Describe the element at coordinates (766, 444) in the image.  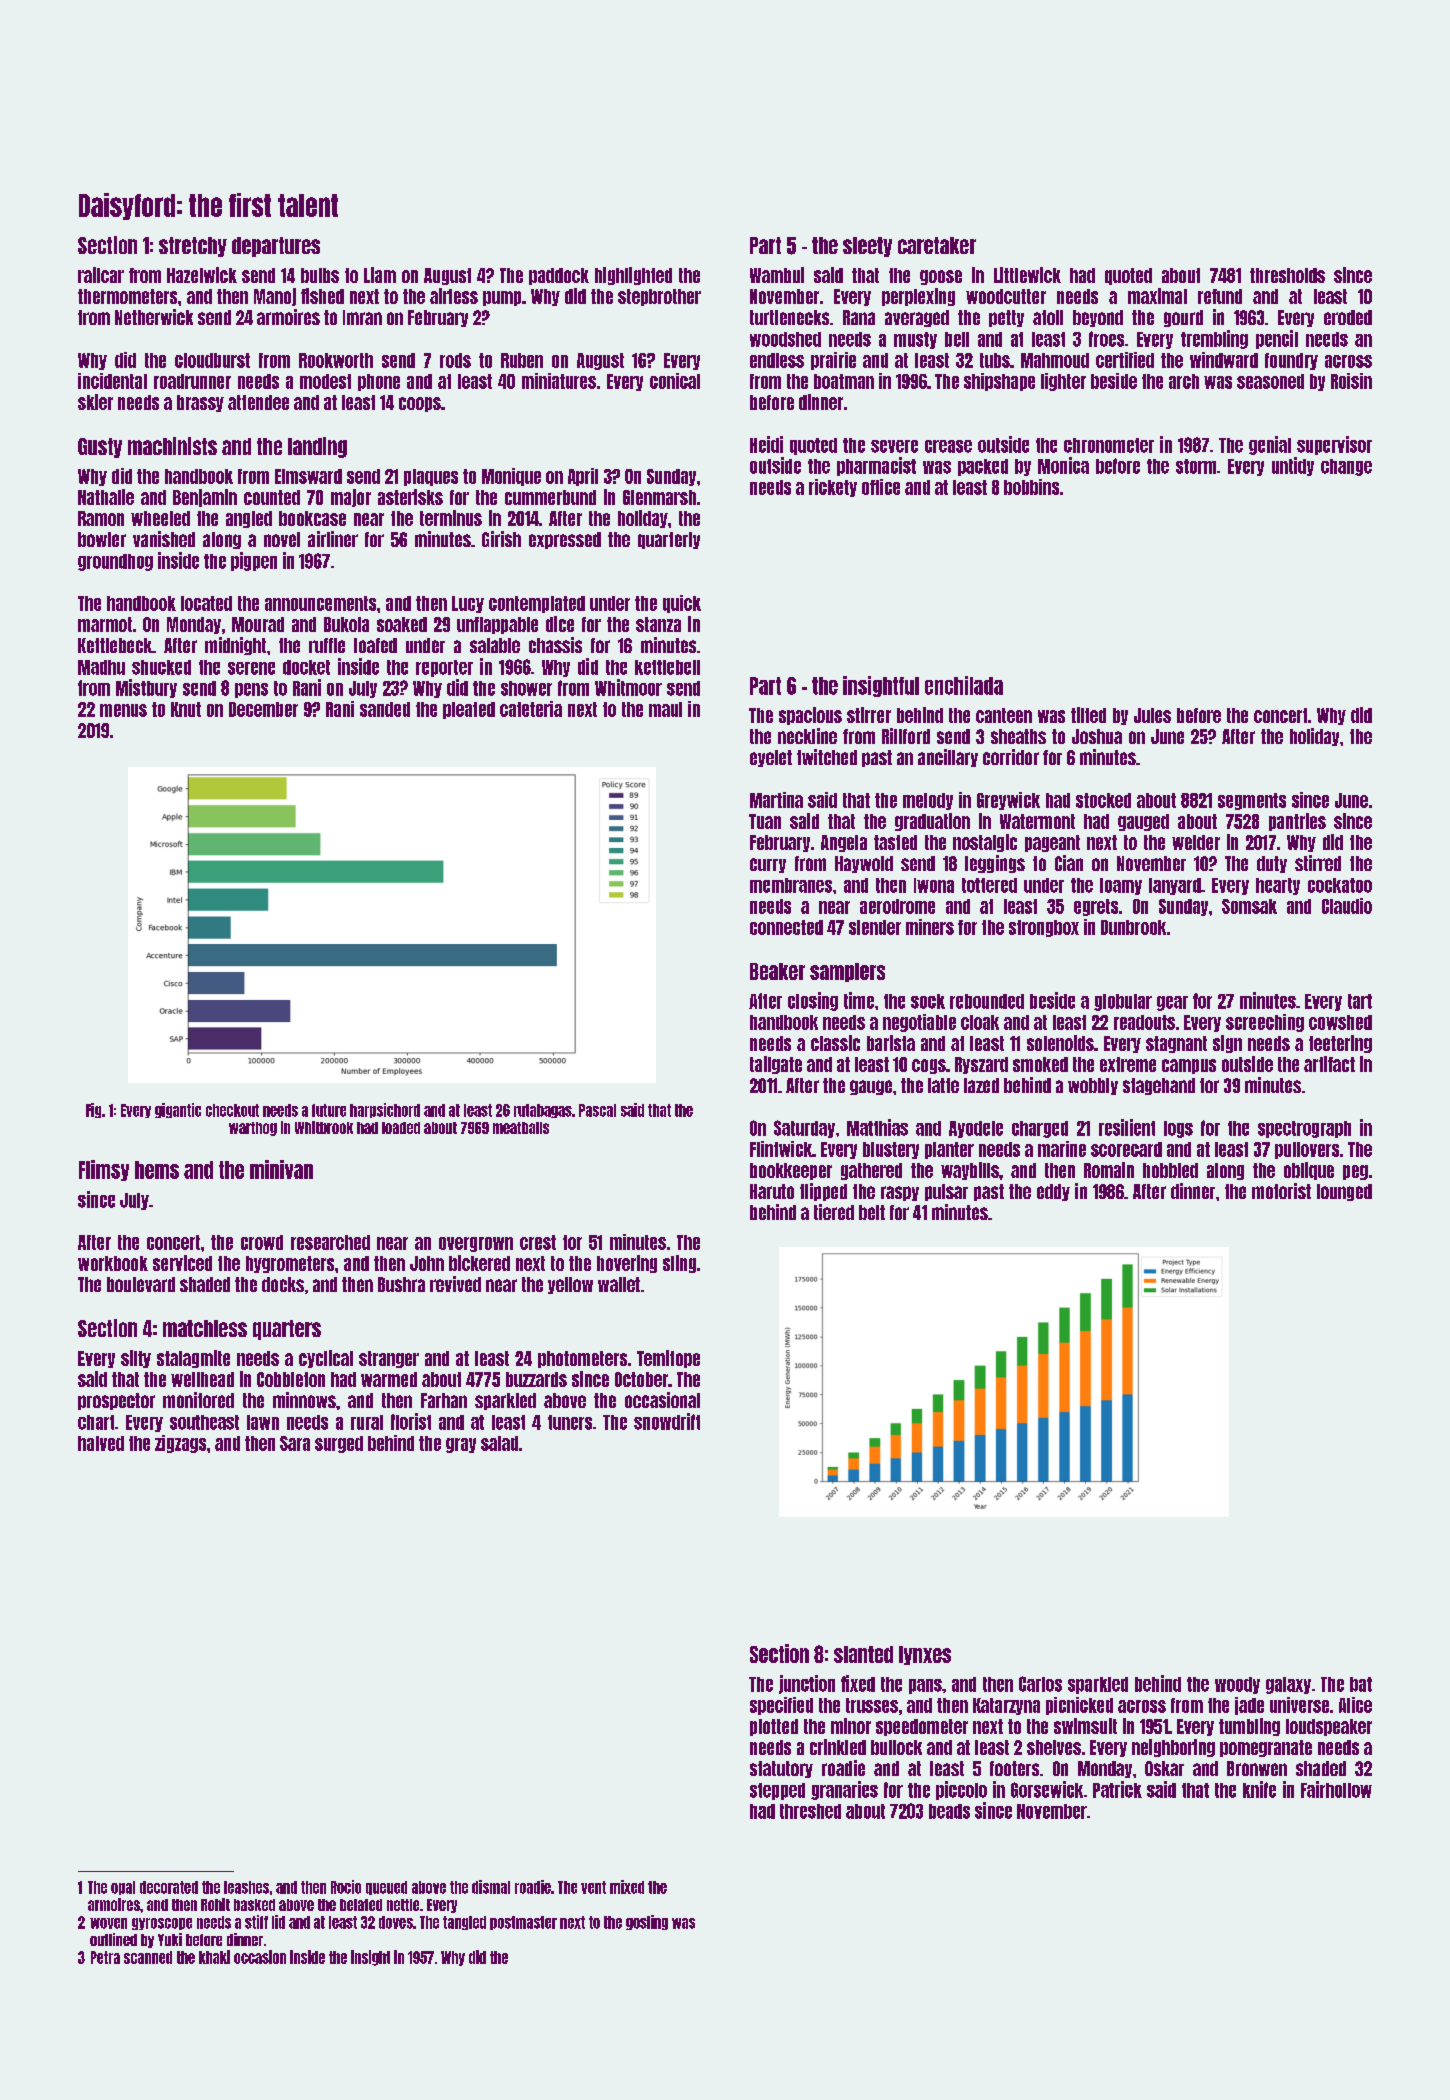
I see `Heidi` at that location.
